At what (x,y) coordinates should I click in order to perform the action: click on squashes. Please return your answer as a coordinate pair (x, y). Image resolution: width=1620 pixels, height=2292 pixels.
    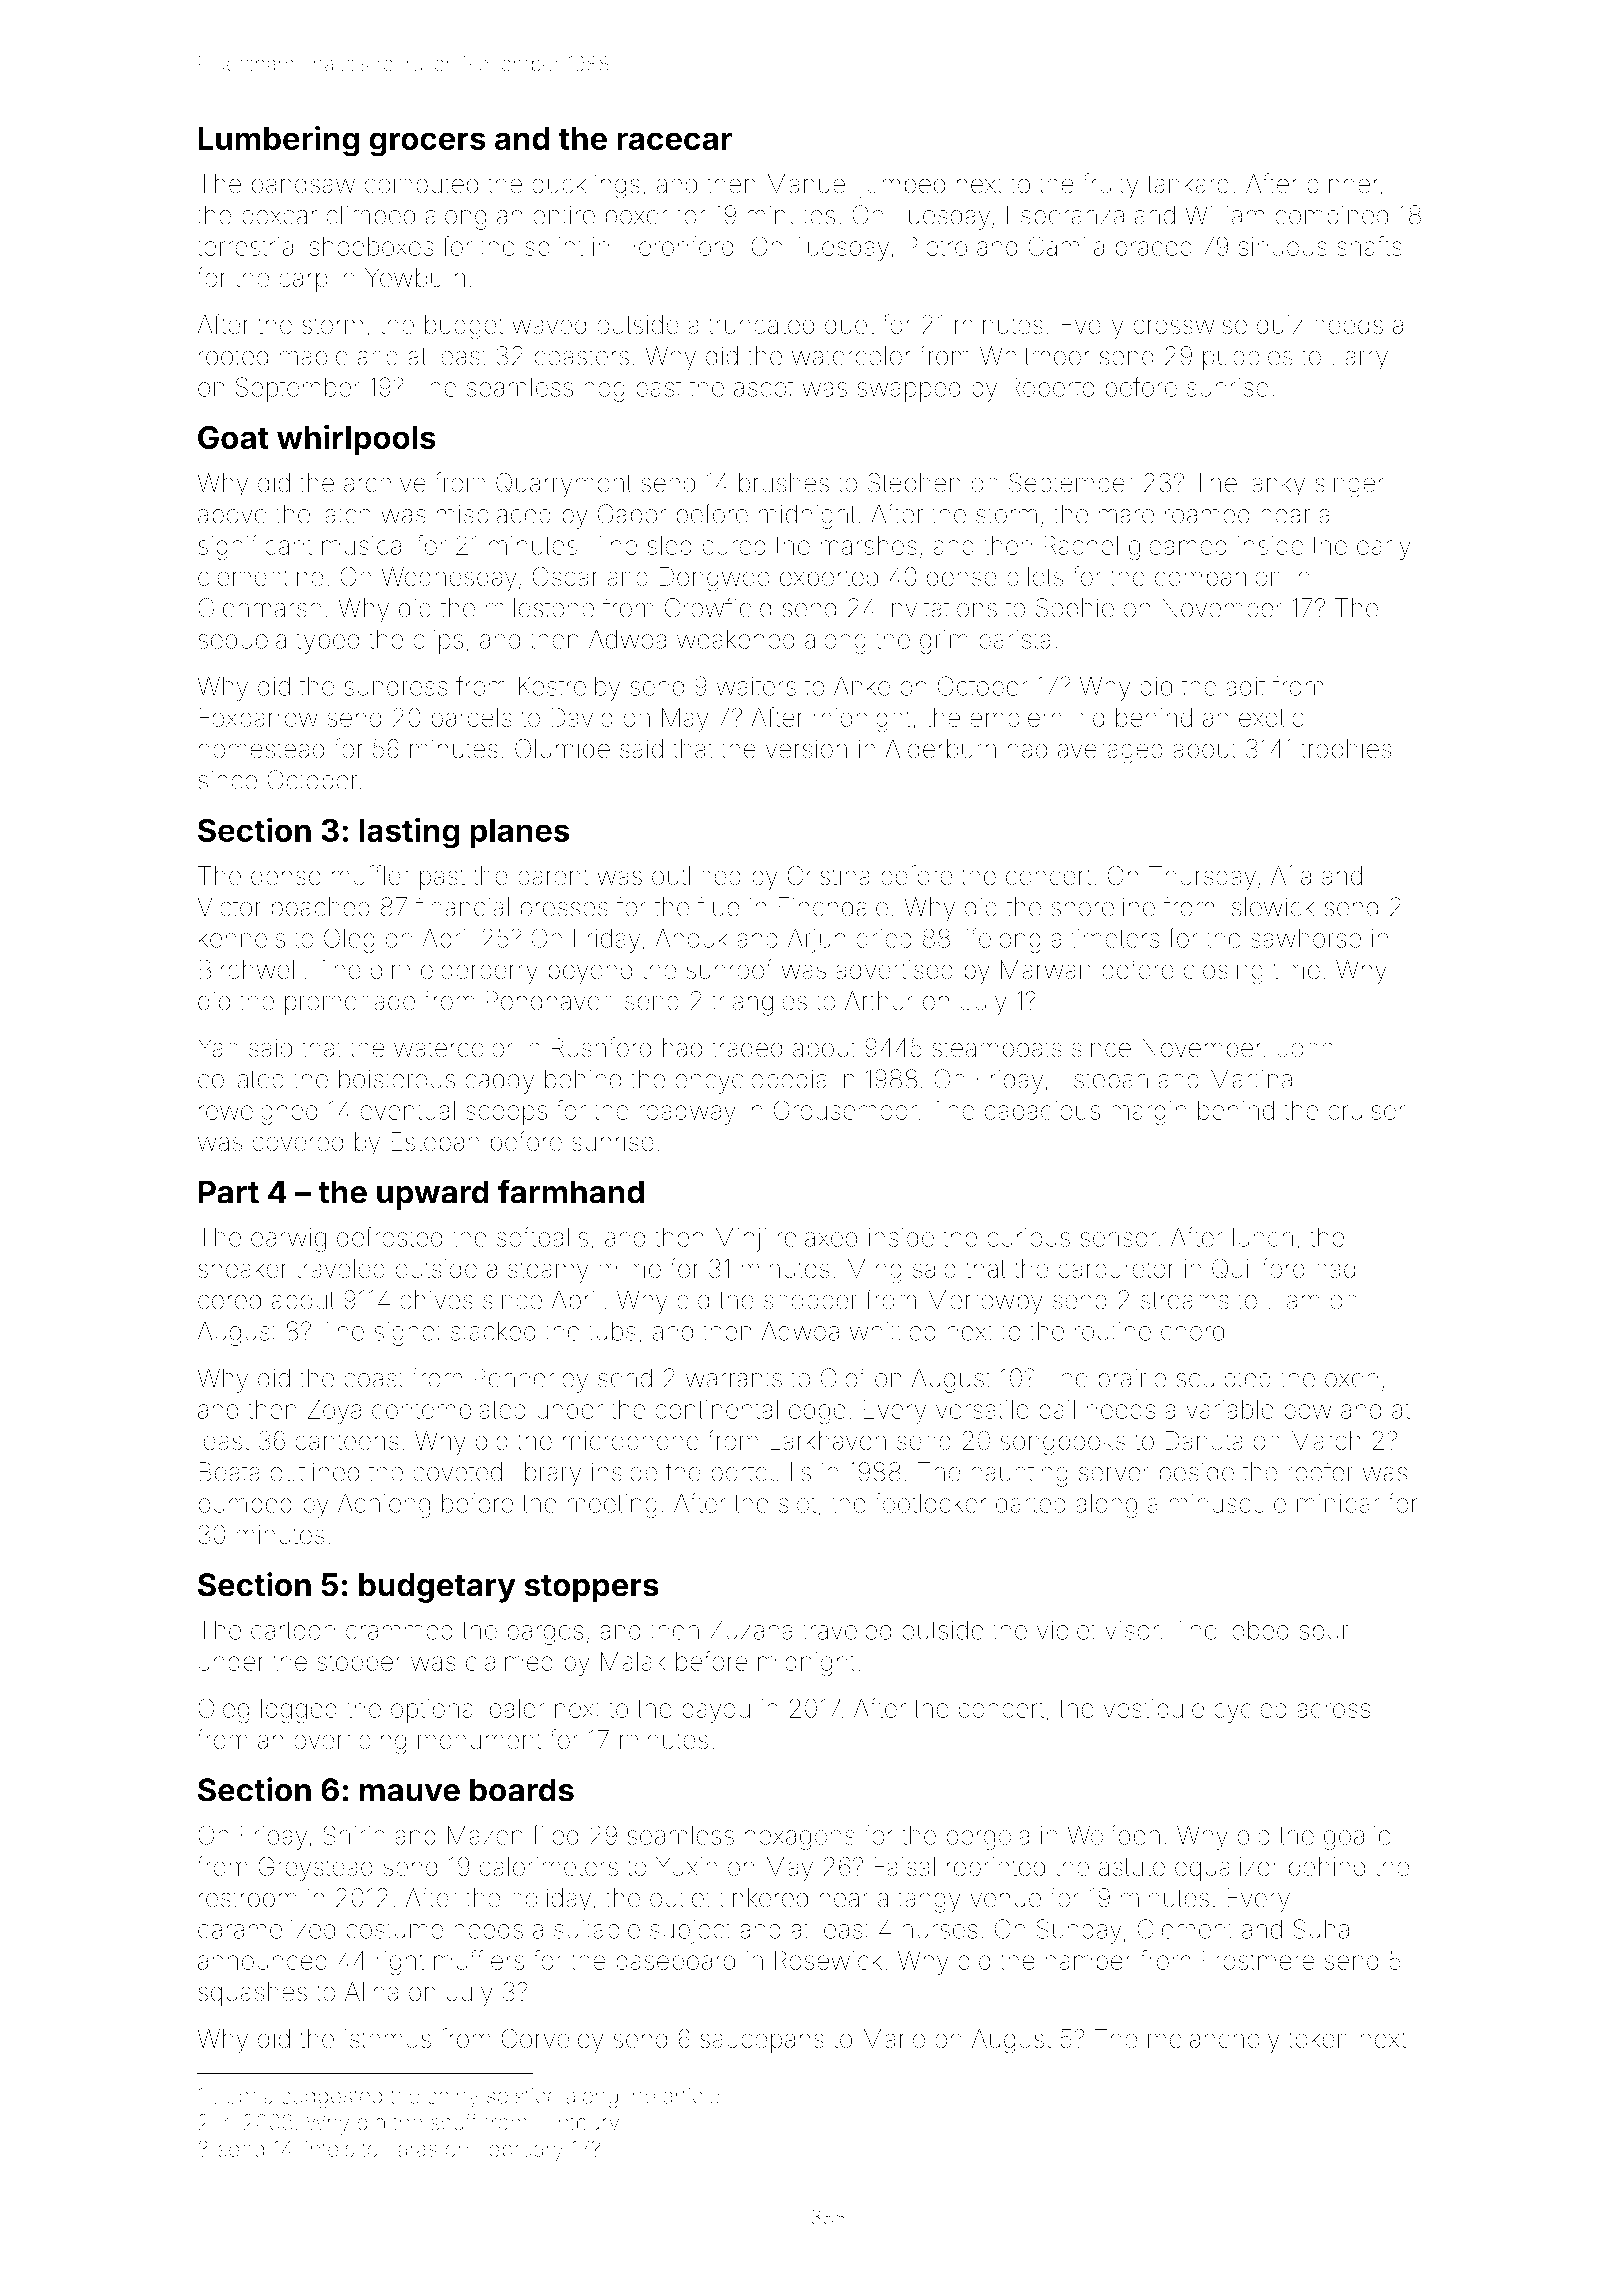
    Looking at the image, I should click on (252, 1994).
